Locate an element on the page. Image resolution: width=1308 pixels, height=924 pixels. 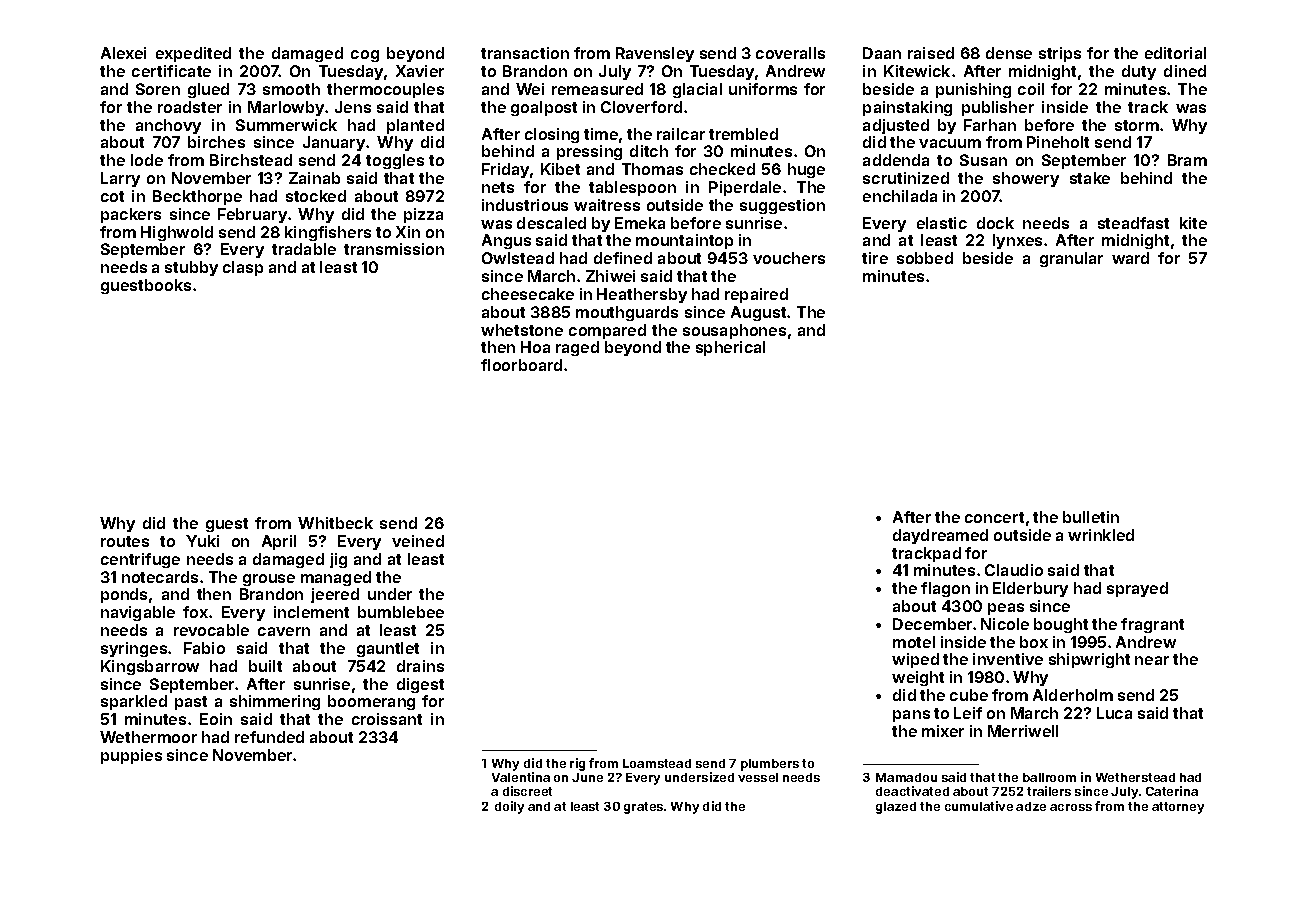
Yuki is located at coordinates (202, 541).
